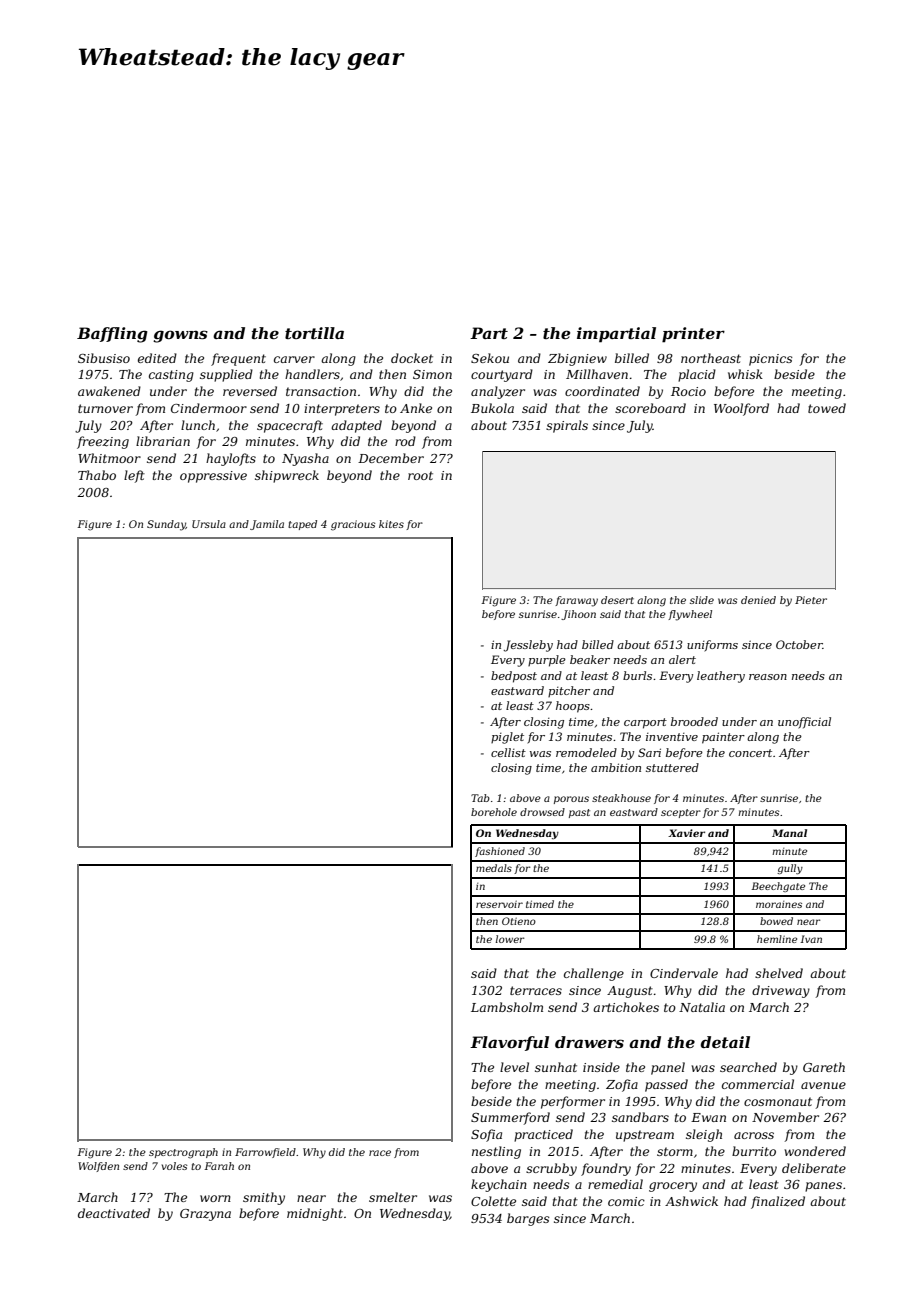 This page has height=1308, width=924. What do you see at coordinates (542, 812) in the page?
I see `drowsed` at bounding box center [542, 812].
